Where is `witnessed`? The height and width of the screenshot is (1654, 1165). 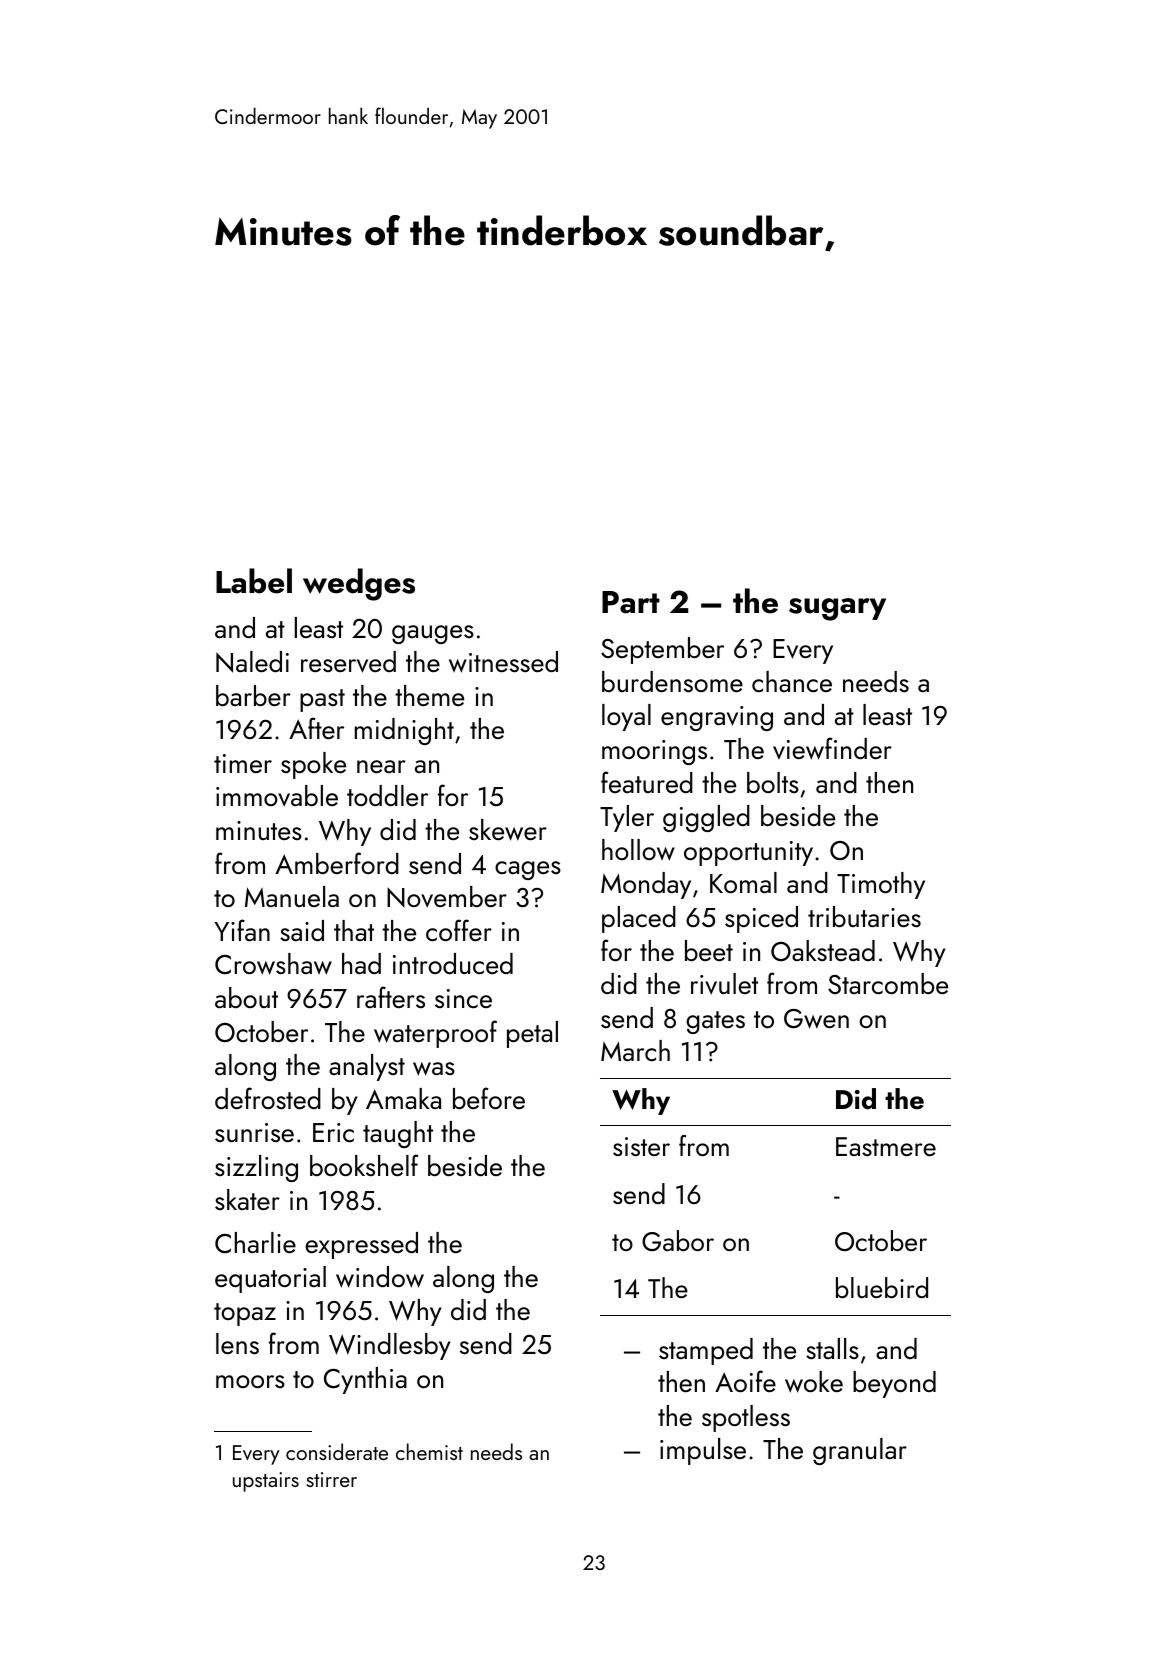 witnessed is located at coordinates (503, 662).
